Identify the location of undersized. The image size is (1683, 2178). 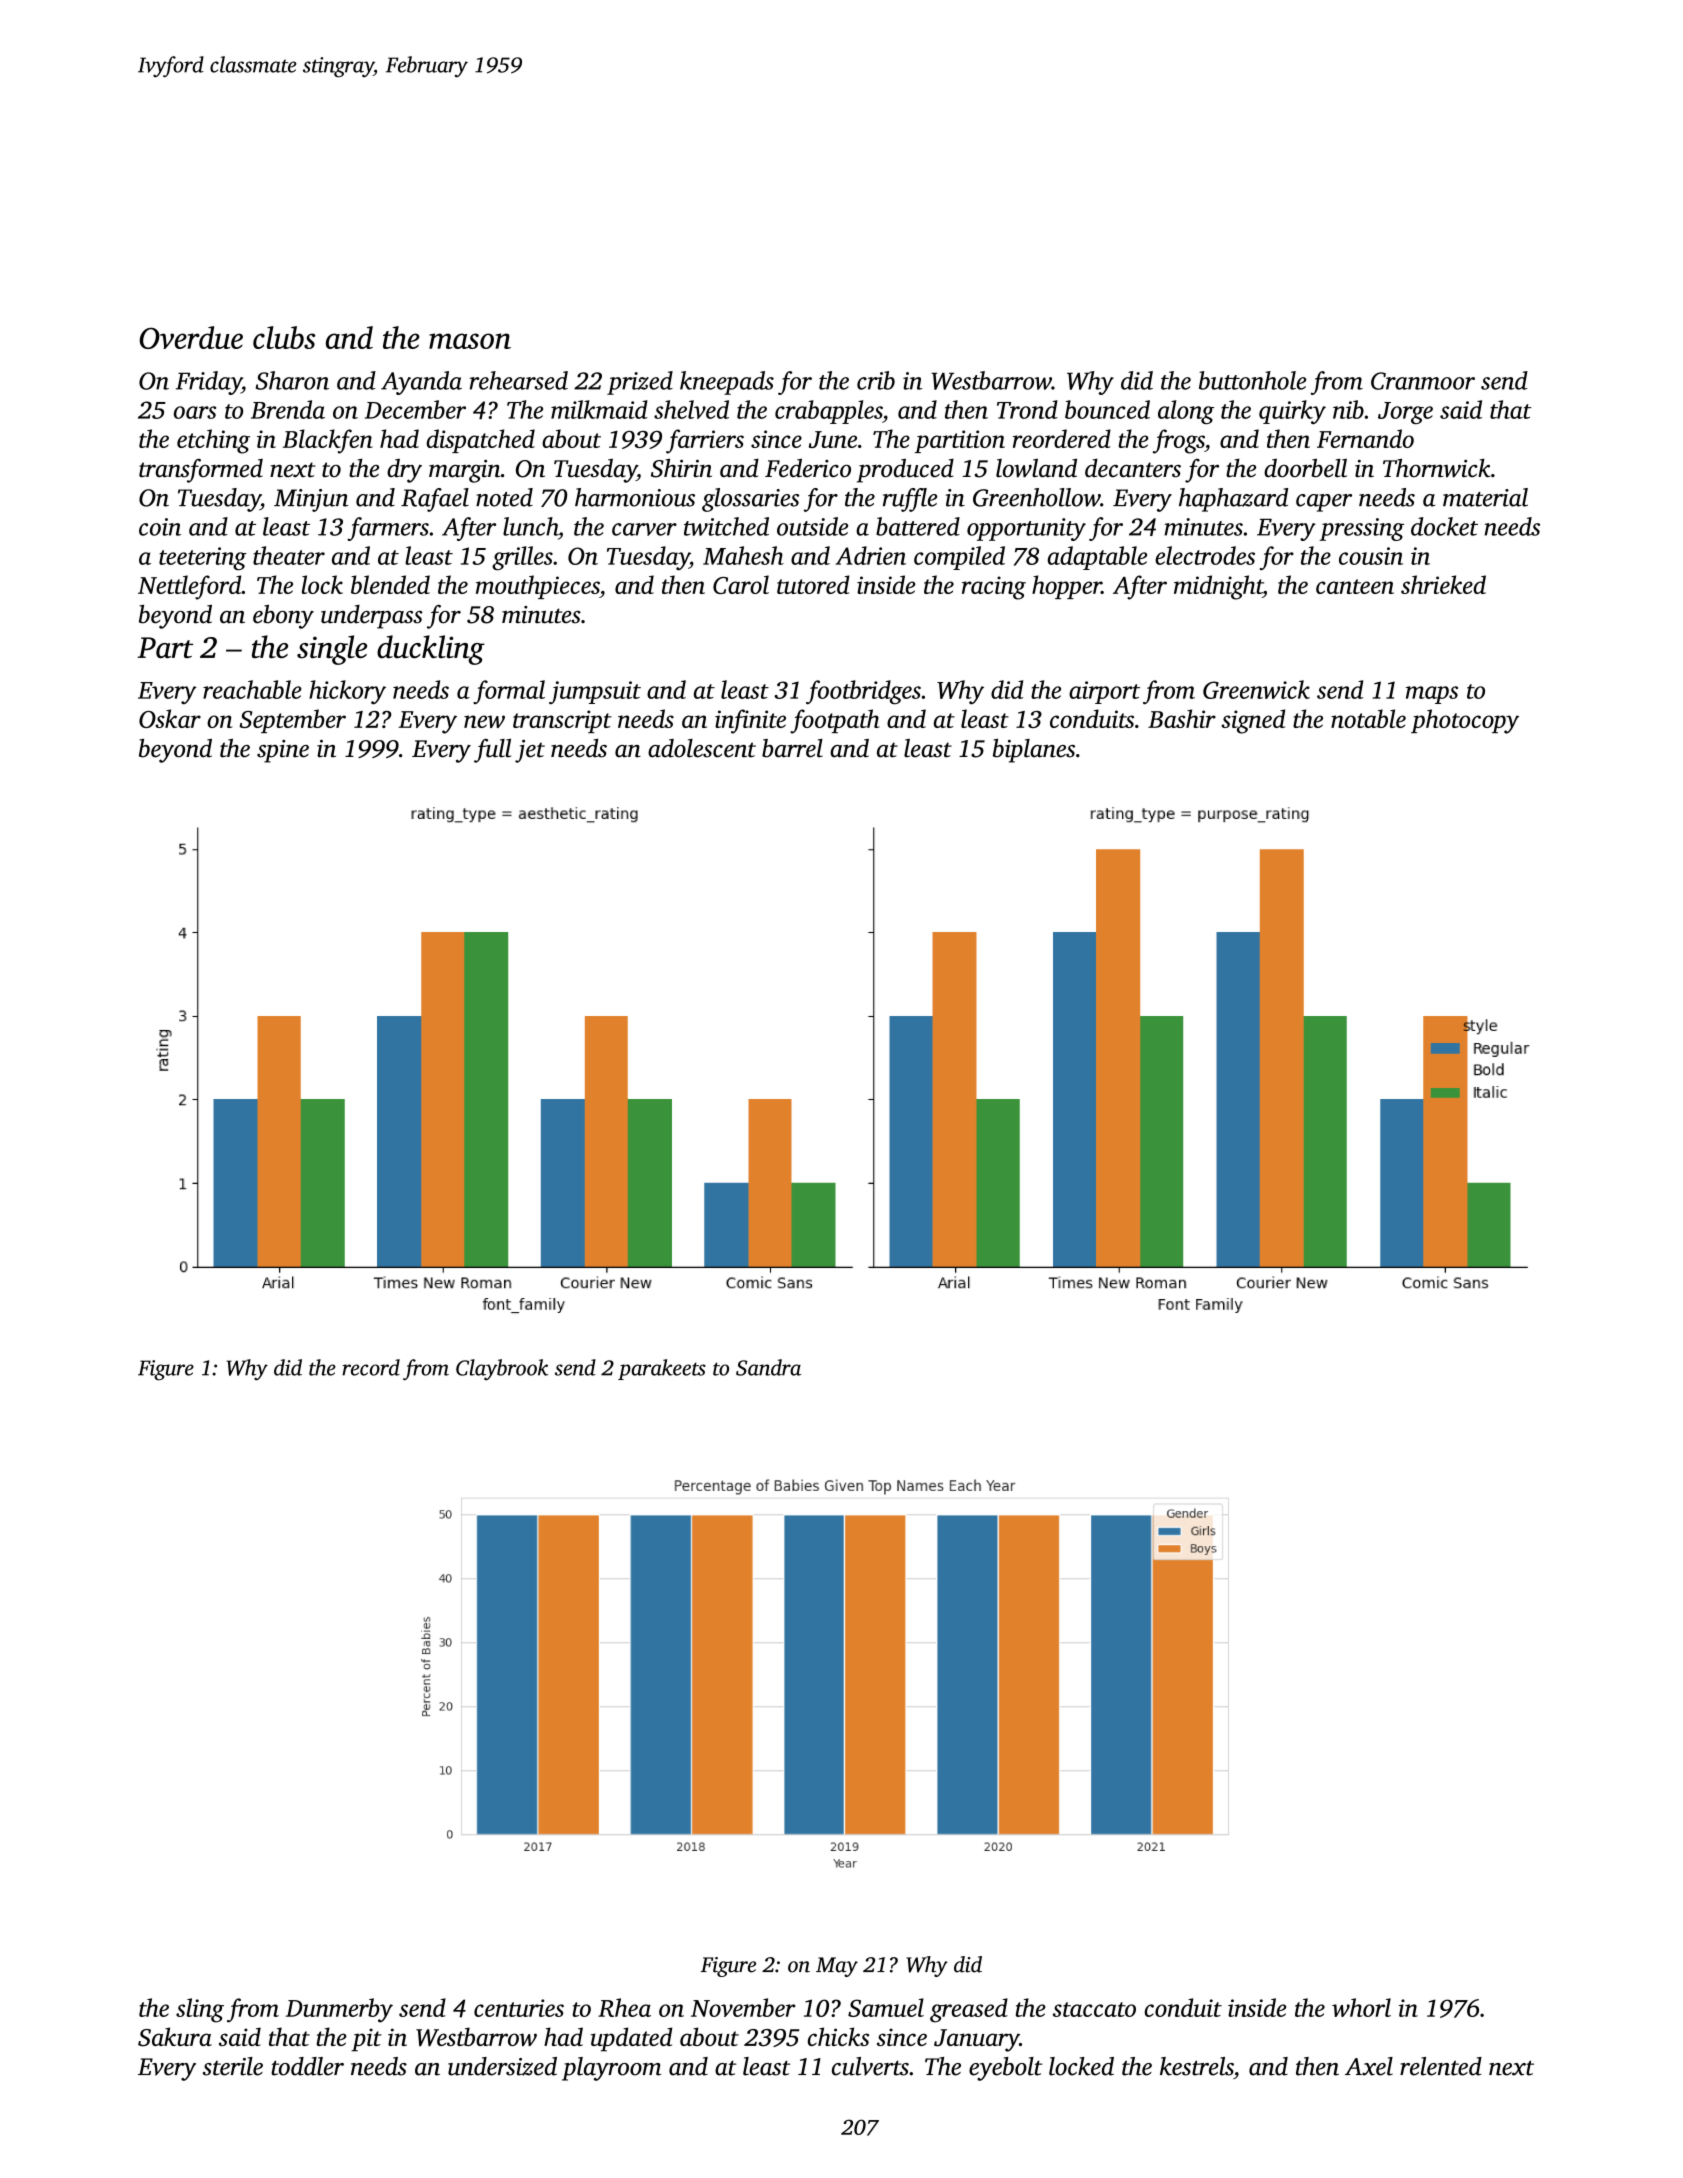
(502, 2066).
